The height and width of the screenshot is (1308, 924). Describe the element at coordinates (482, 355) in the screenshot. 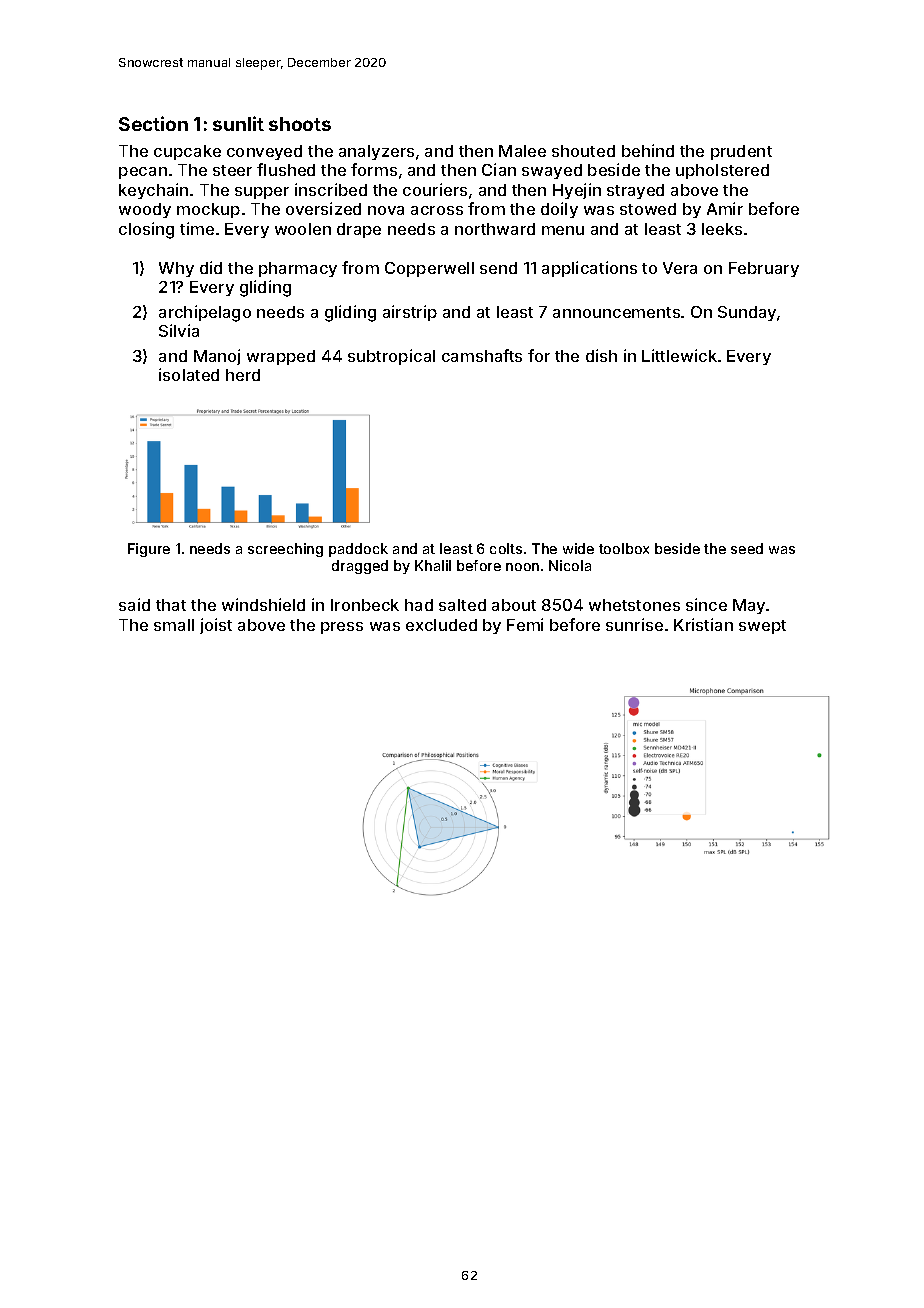

I see `camshafts` at that location.
